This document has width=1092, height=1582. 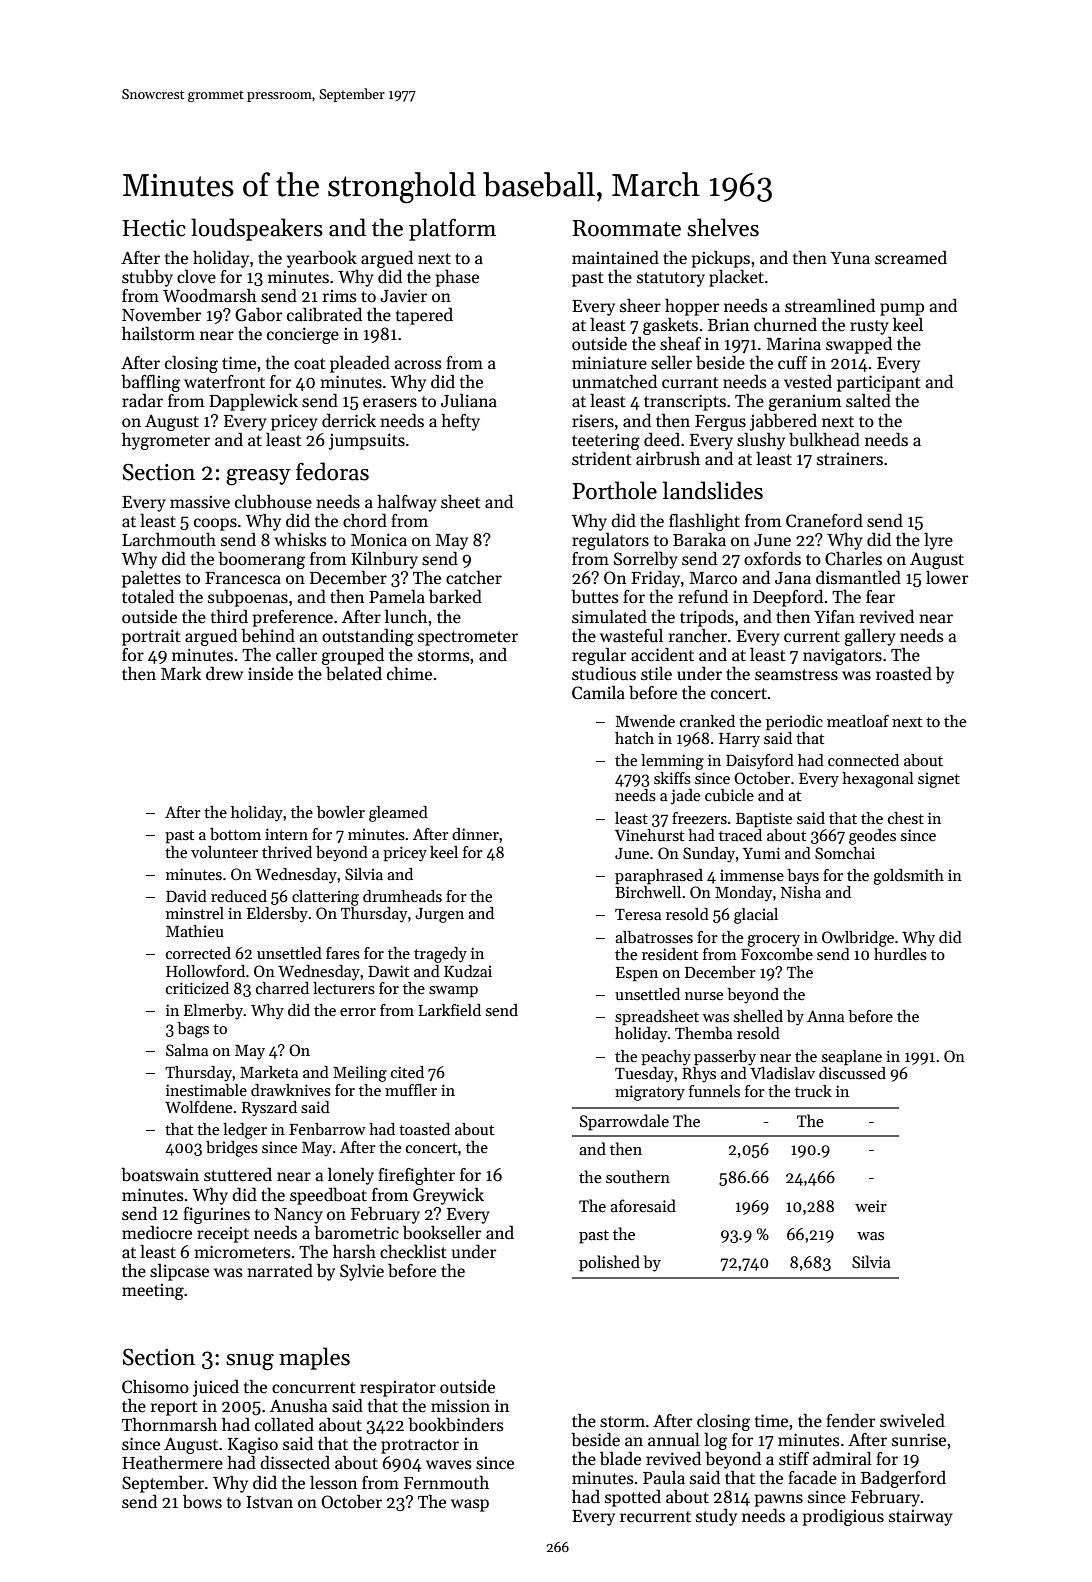 I want to click on lyre, so click(x=938, y=541).
